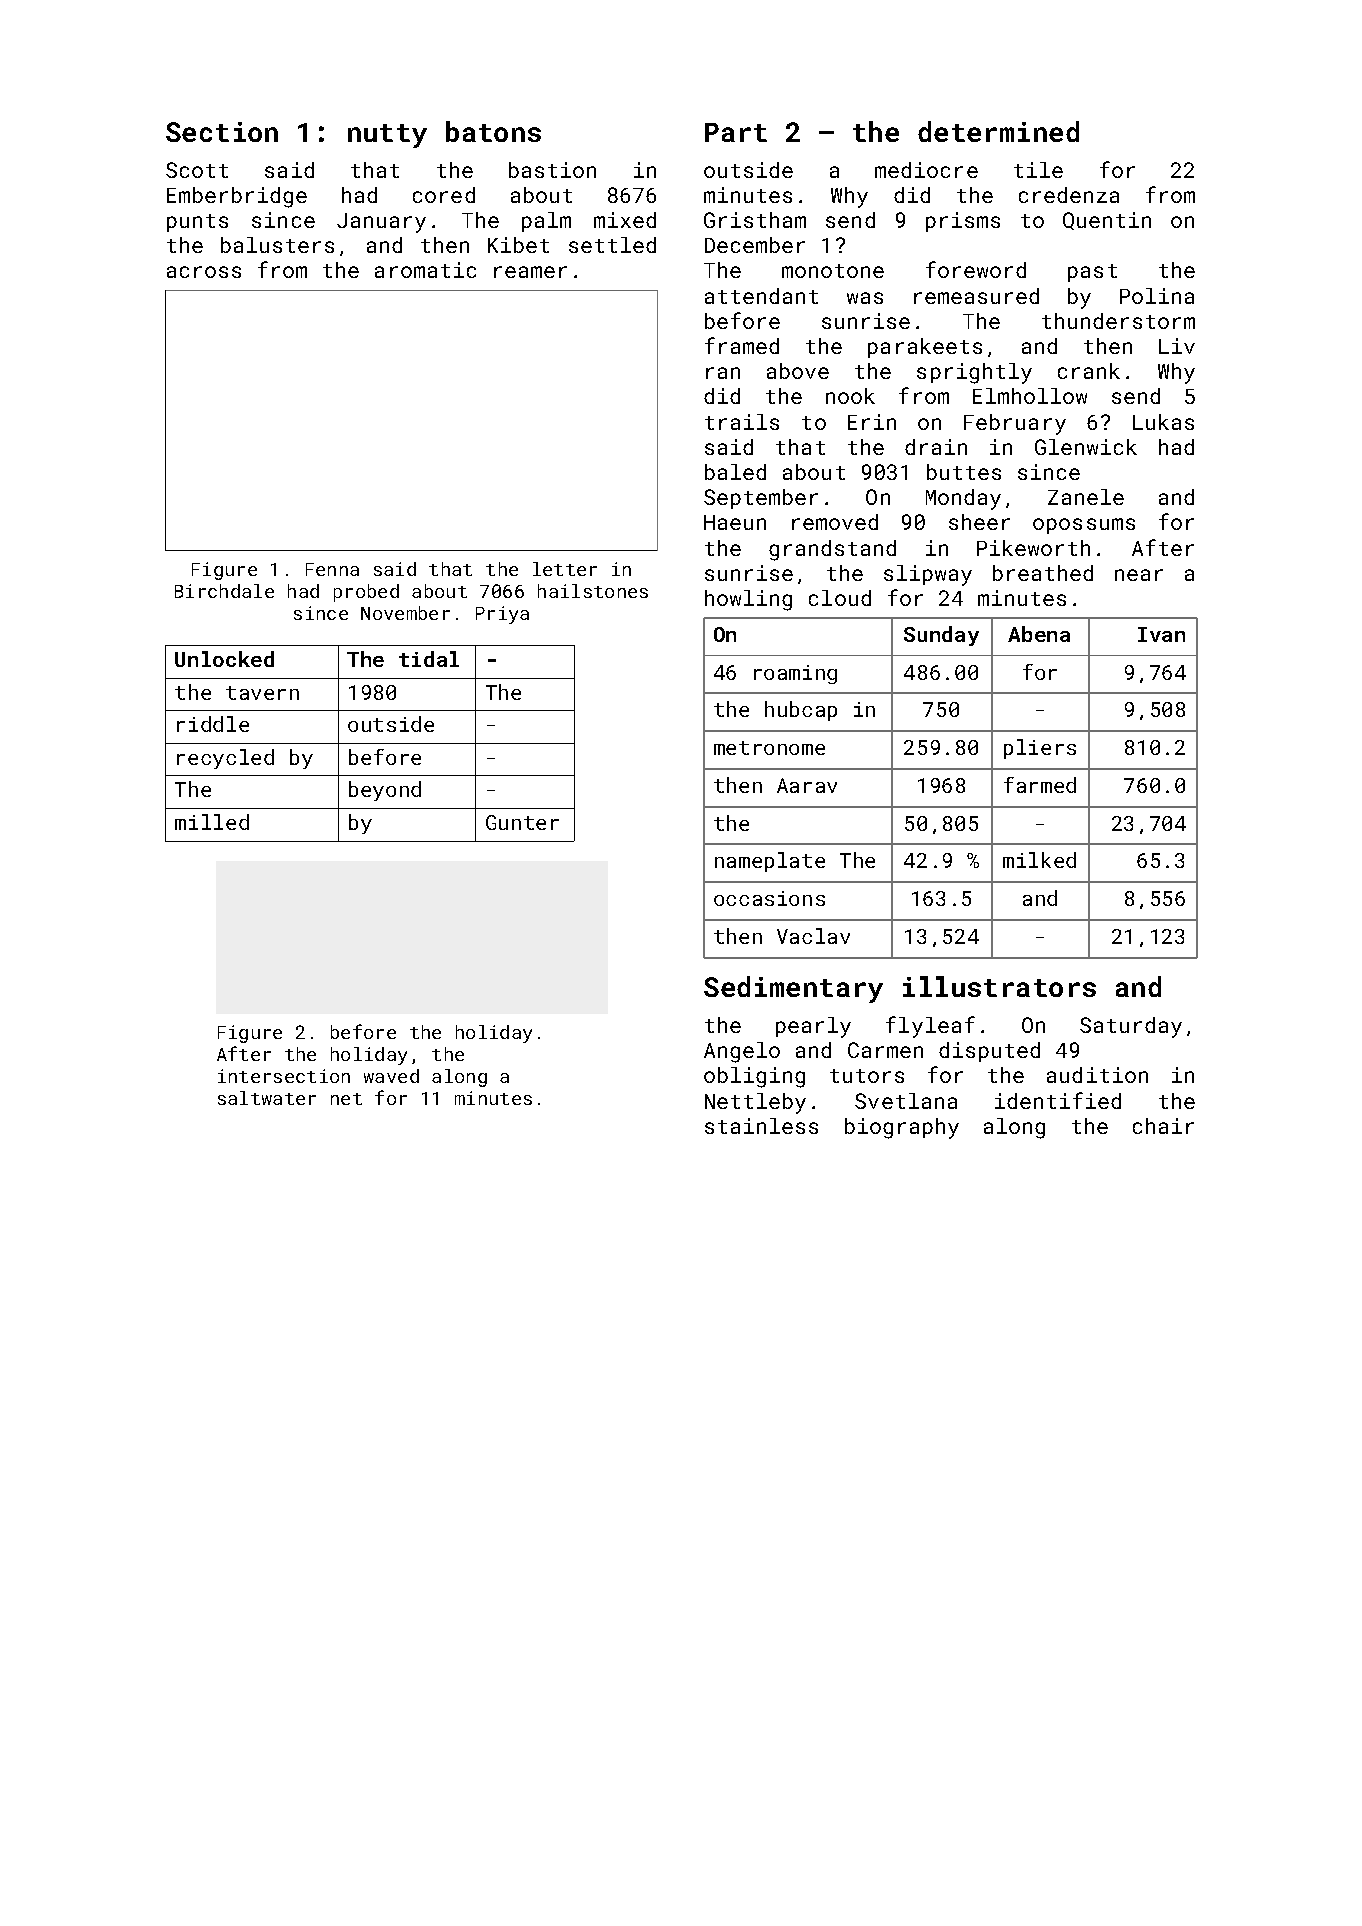 The image size is (1362, 1926). I want to click on Birchdale, so click(224, 591).
